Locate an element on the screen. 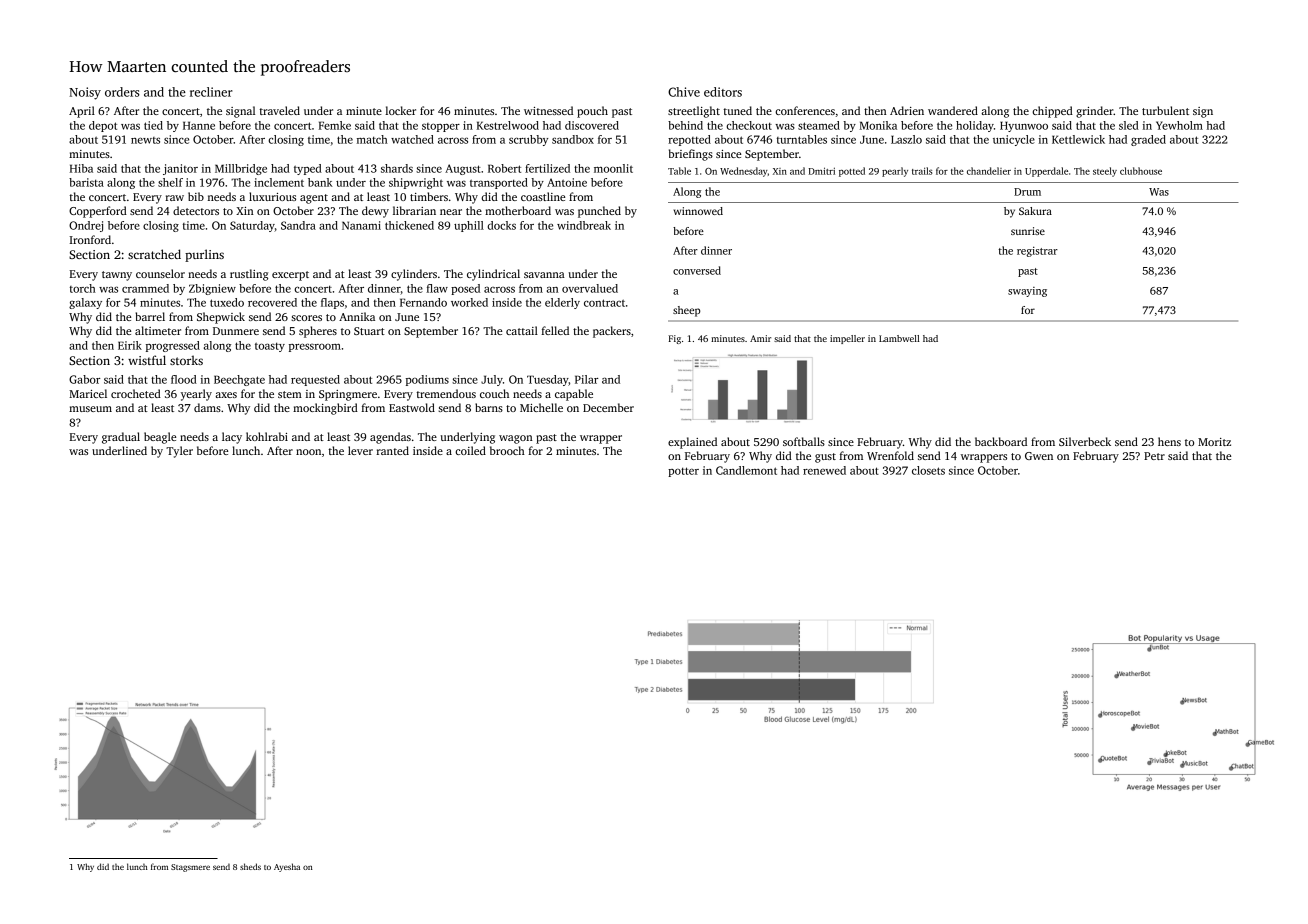 This screenshot has height=924, width=1308. beagle is located at coordinates (160, 438).
